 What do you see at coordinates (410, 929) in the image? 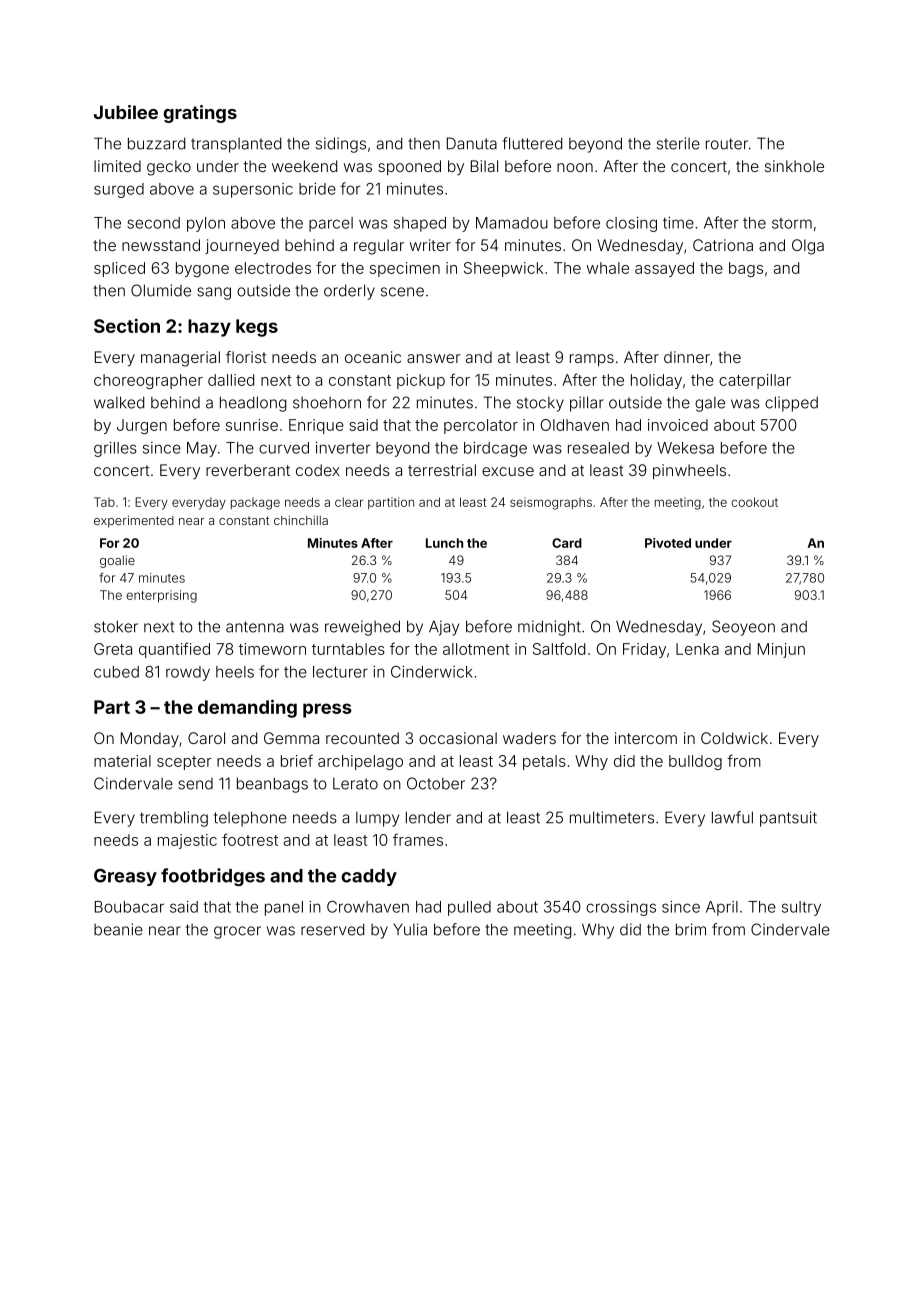
I see `Yulia` at bounding box center [410, 929].
